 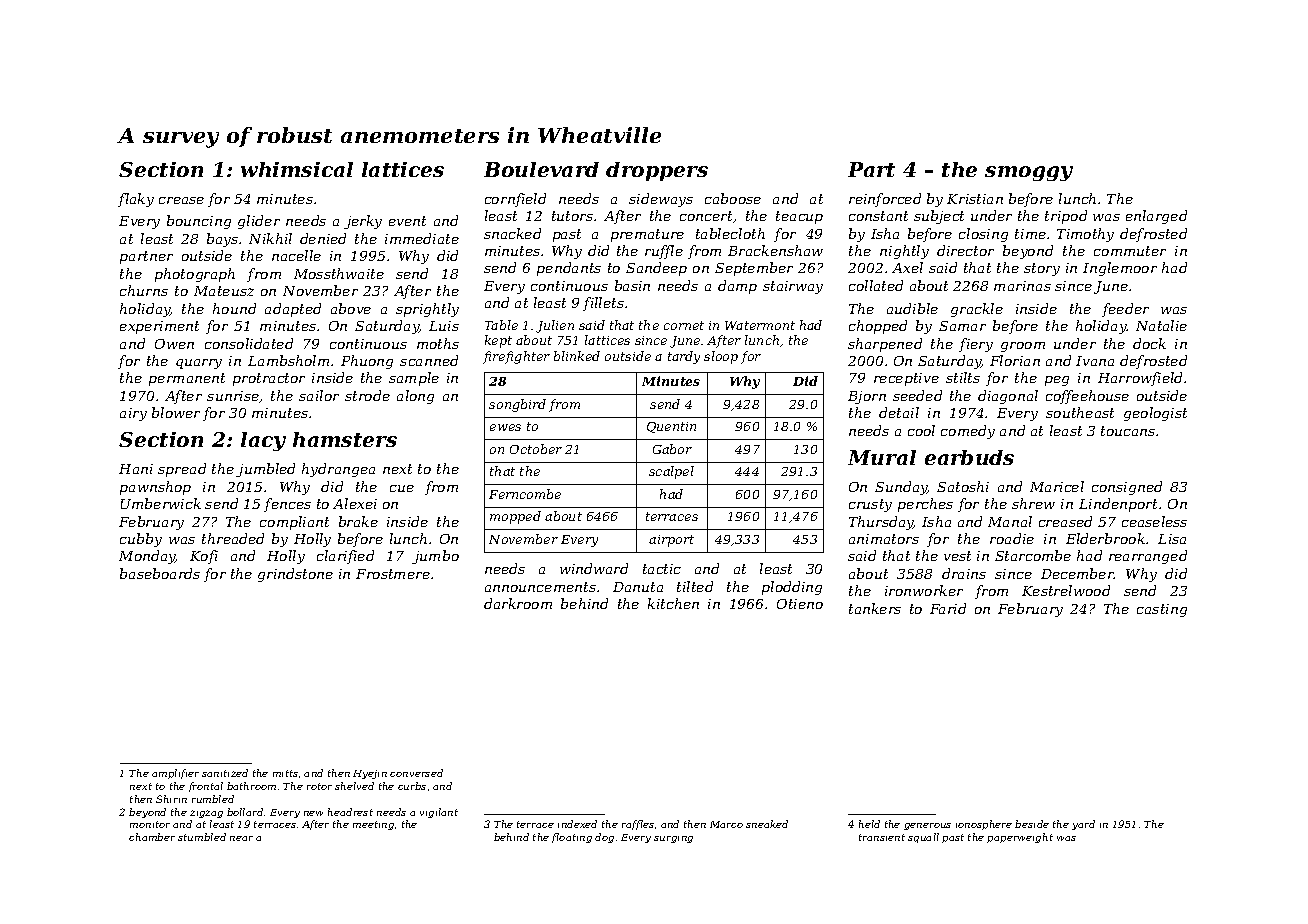 What do you see at coordinates (948, 608) in the page?
I see `Farid` at bounding box center [948, 608].
